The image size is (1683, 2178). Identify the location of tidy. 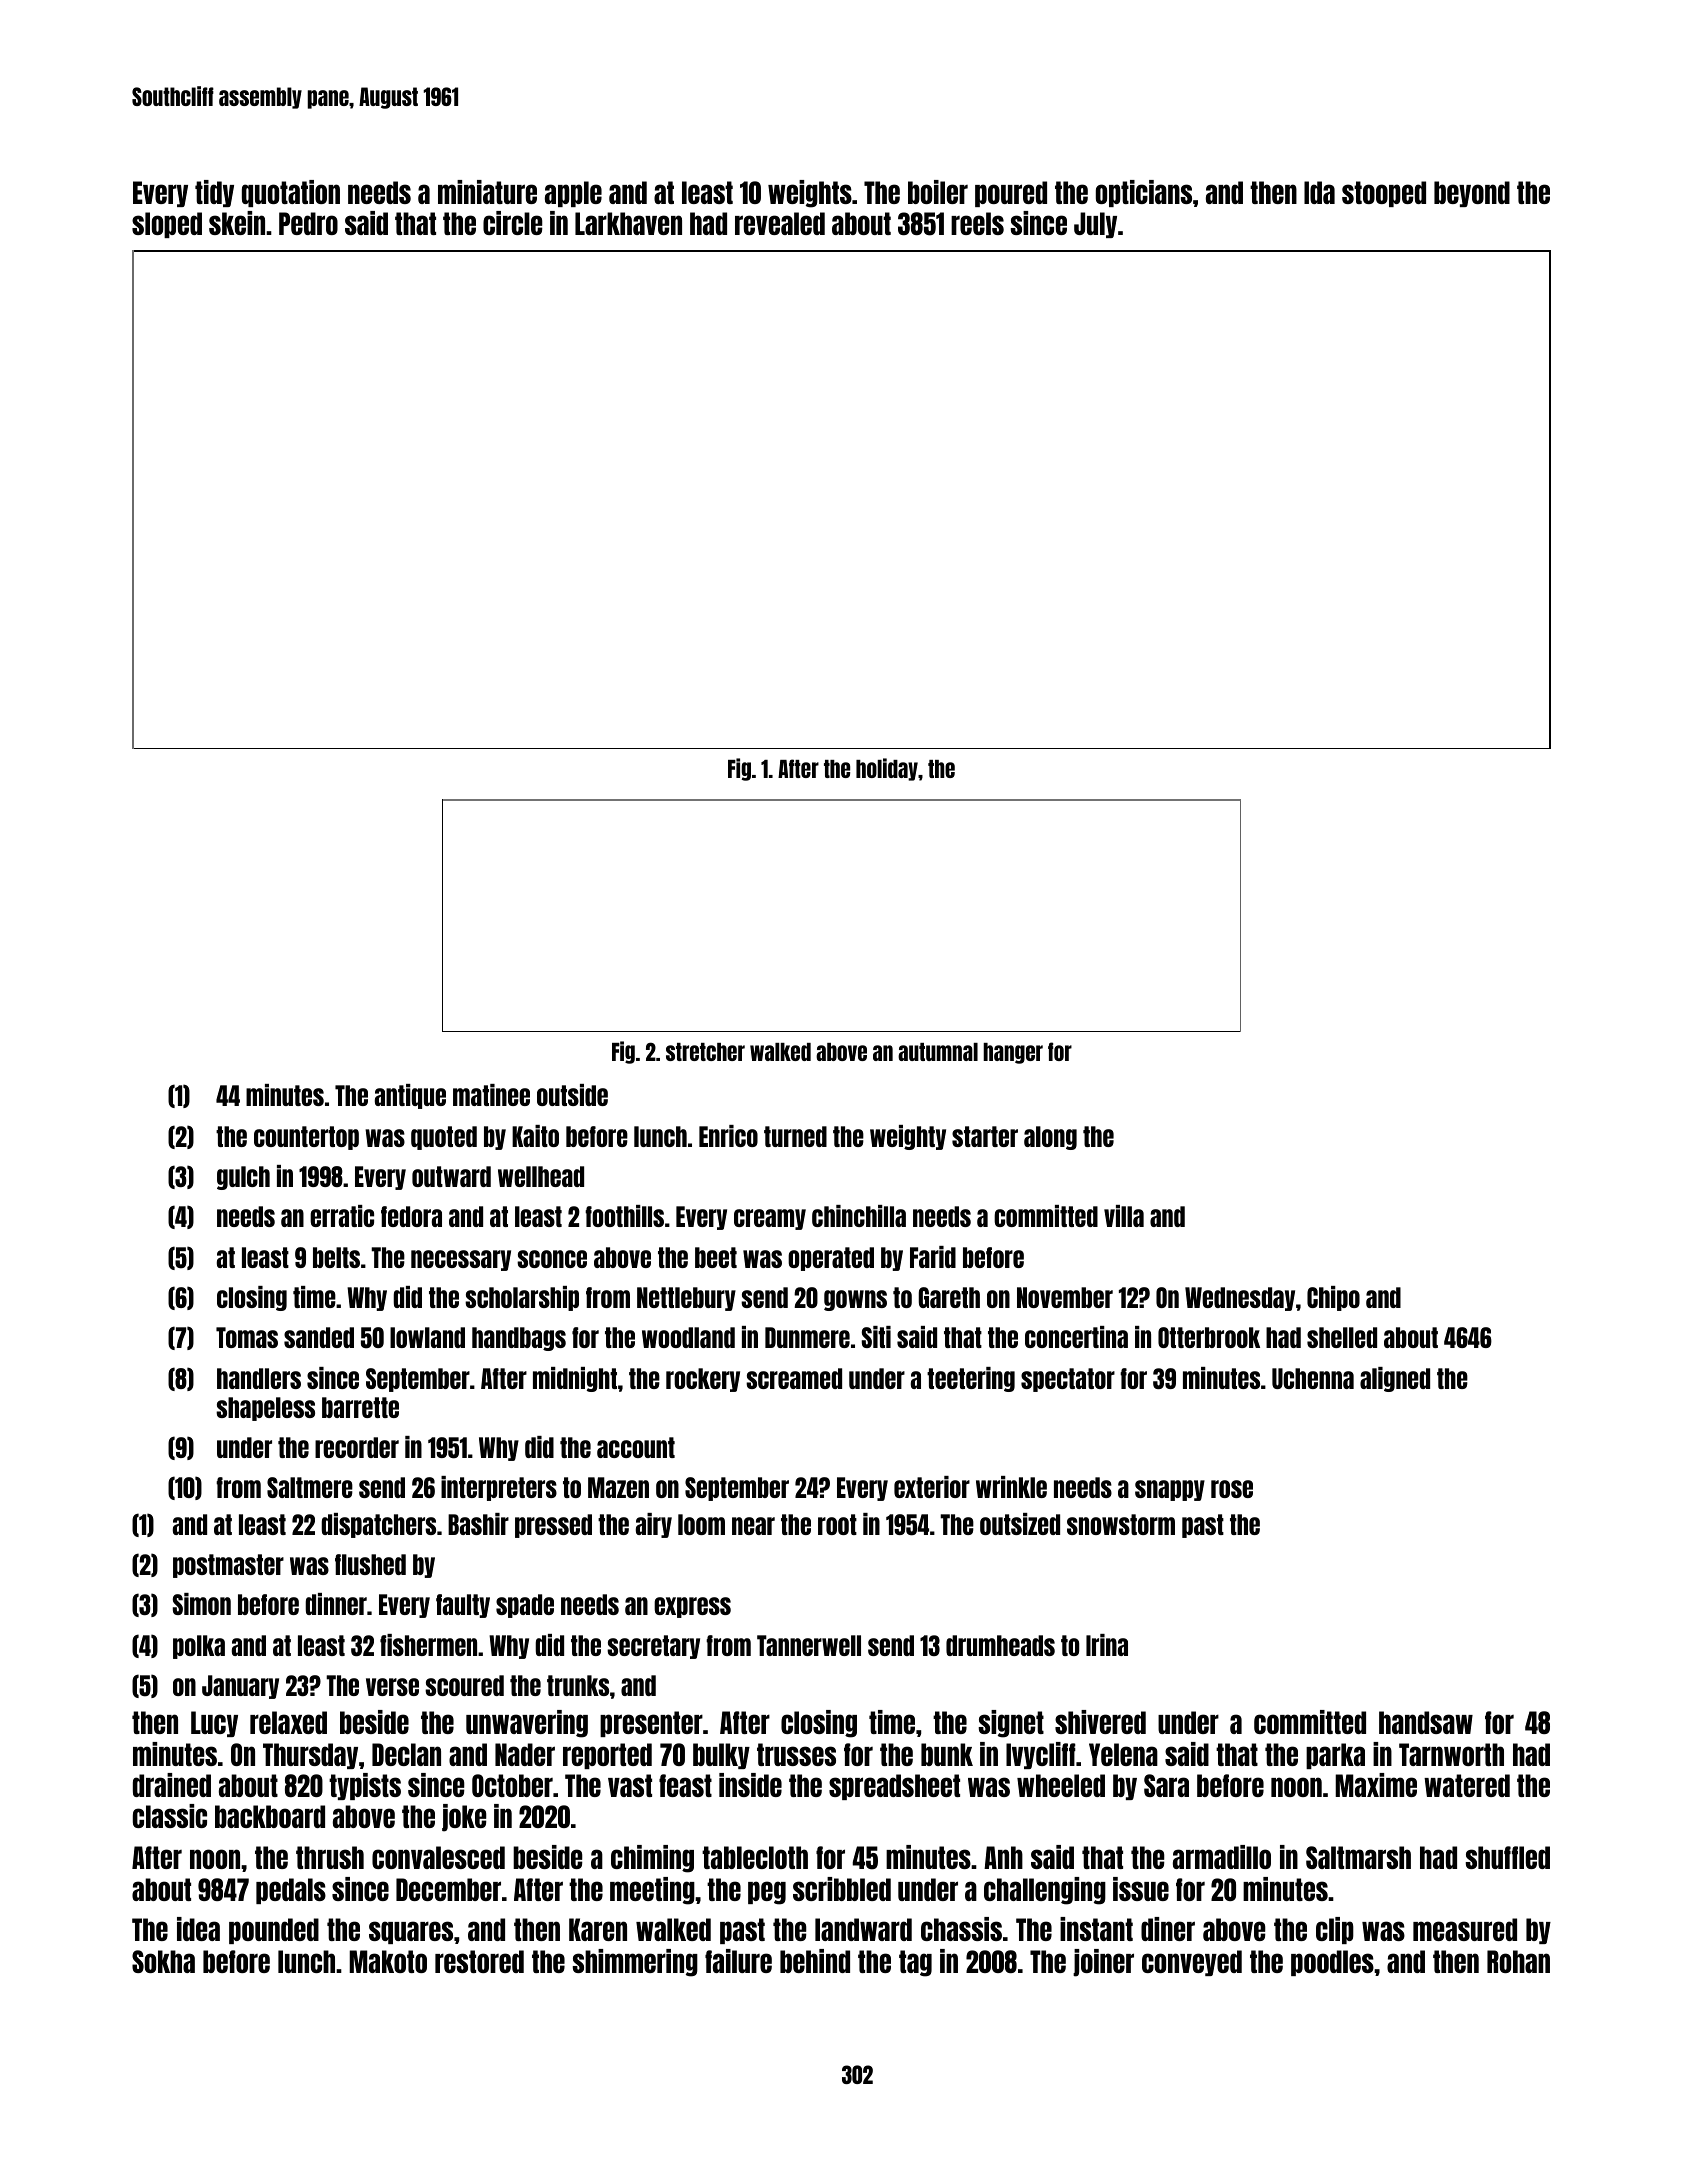
(214, 193).
